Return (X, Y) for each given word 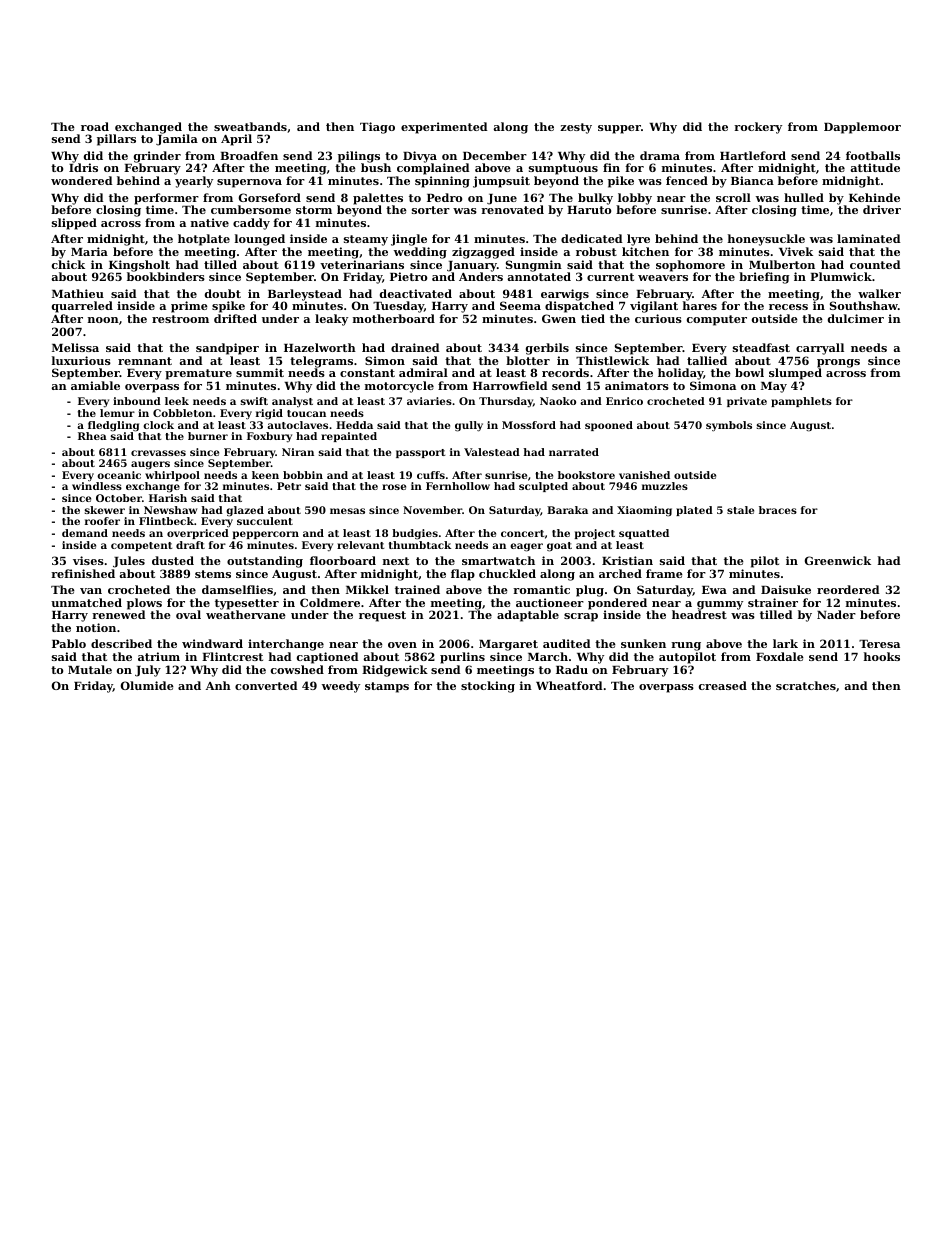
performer (166, 199)
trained (417, 589)
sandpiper (227, 349)
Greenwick (838, 560)
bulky (595, 199)
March (548, 656)
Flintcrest (232, 656)
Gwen (559, 318)
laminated (869, 238)
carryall (820, 349)
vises (88, 560)
